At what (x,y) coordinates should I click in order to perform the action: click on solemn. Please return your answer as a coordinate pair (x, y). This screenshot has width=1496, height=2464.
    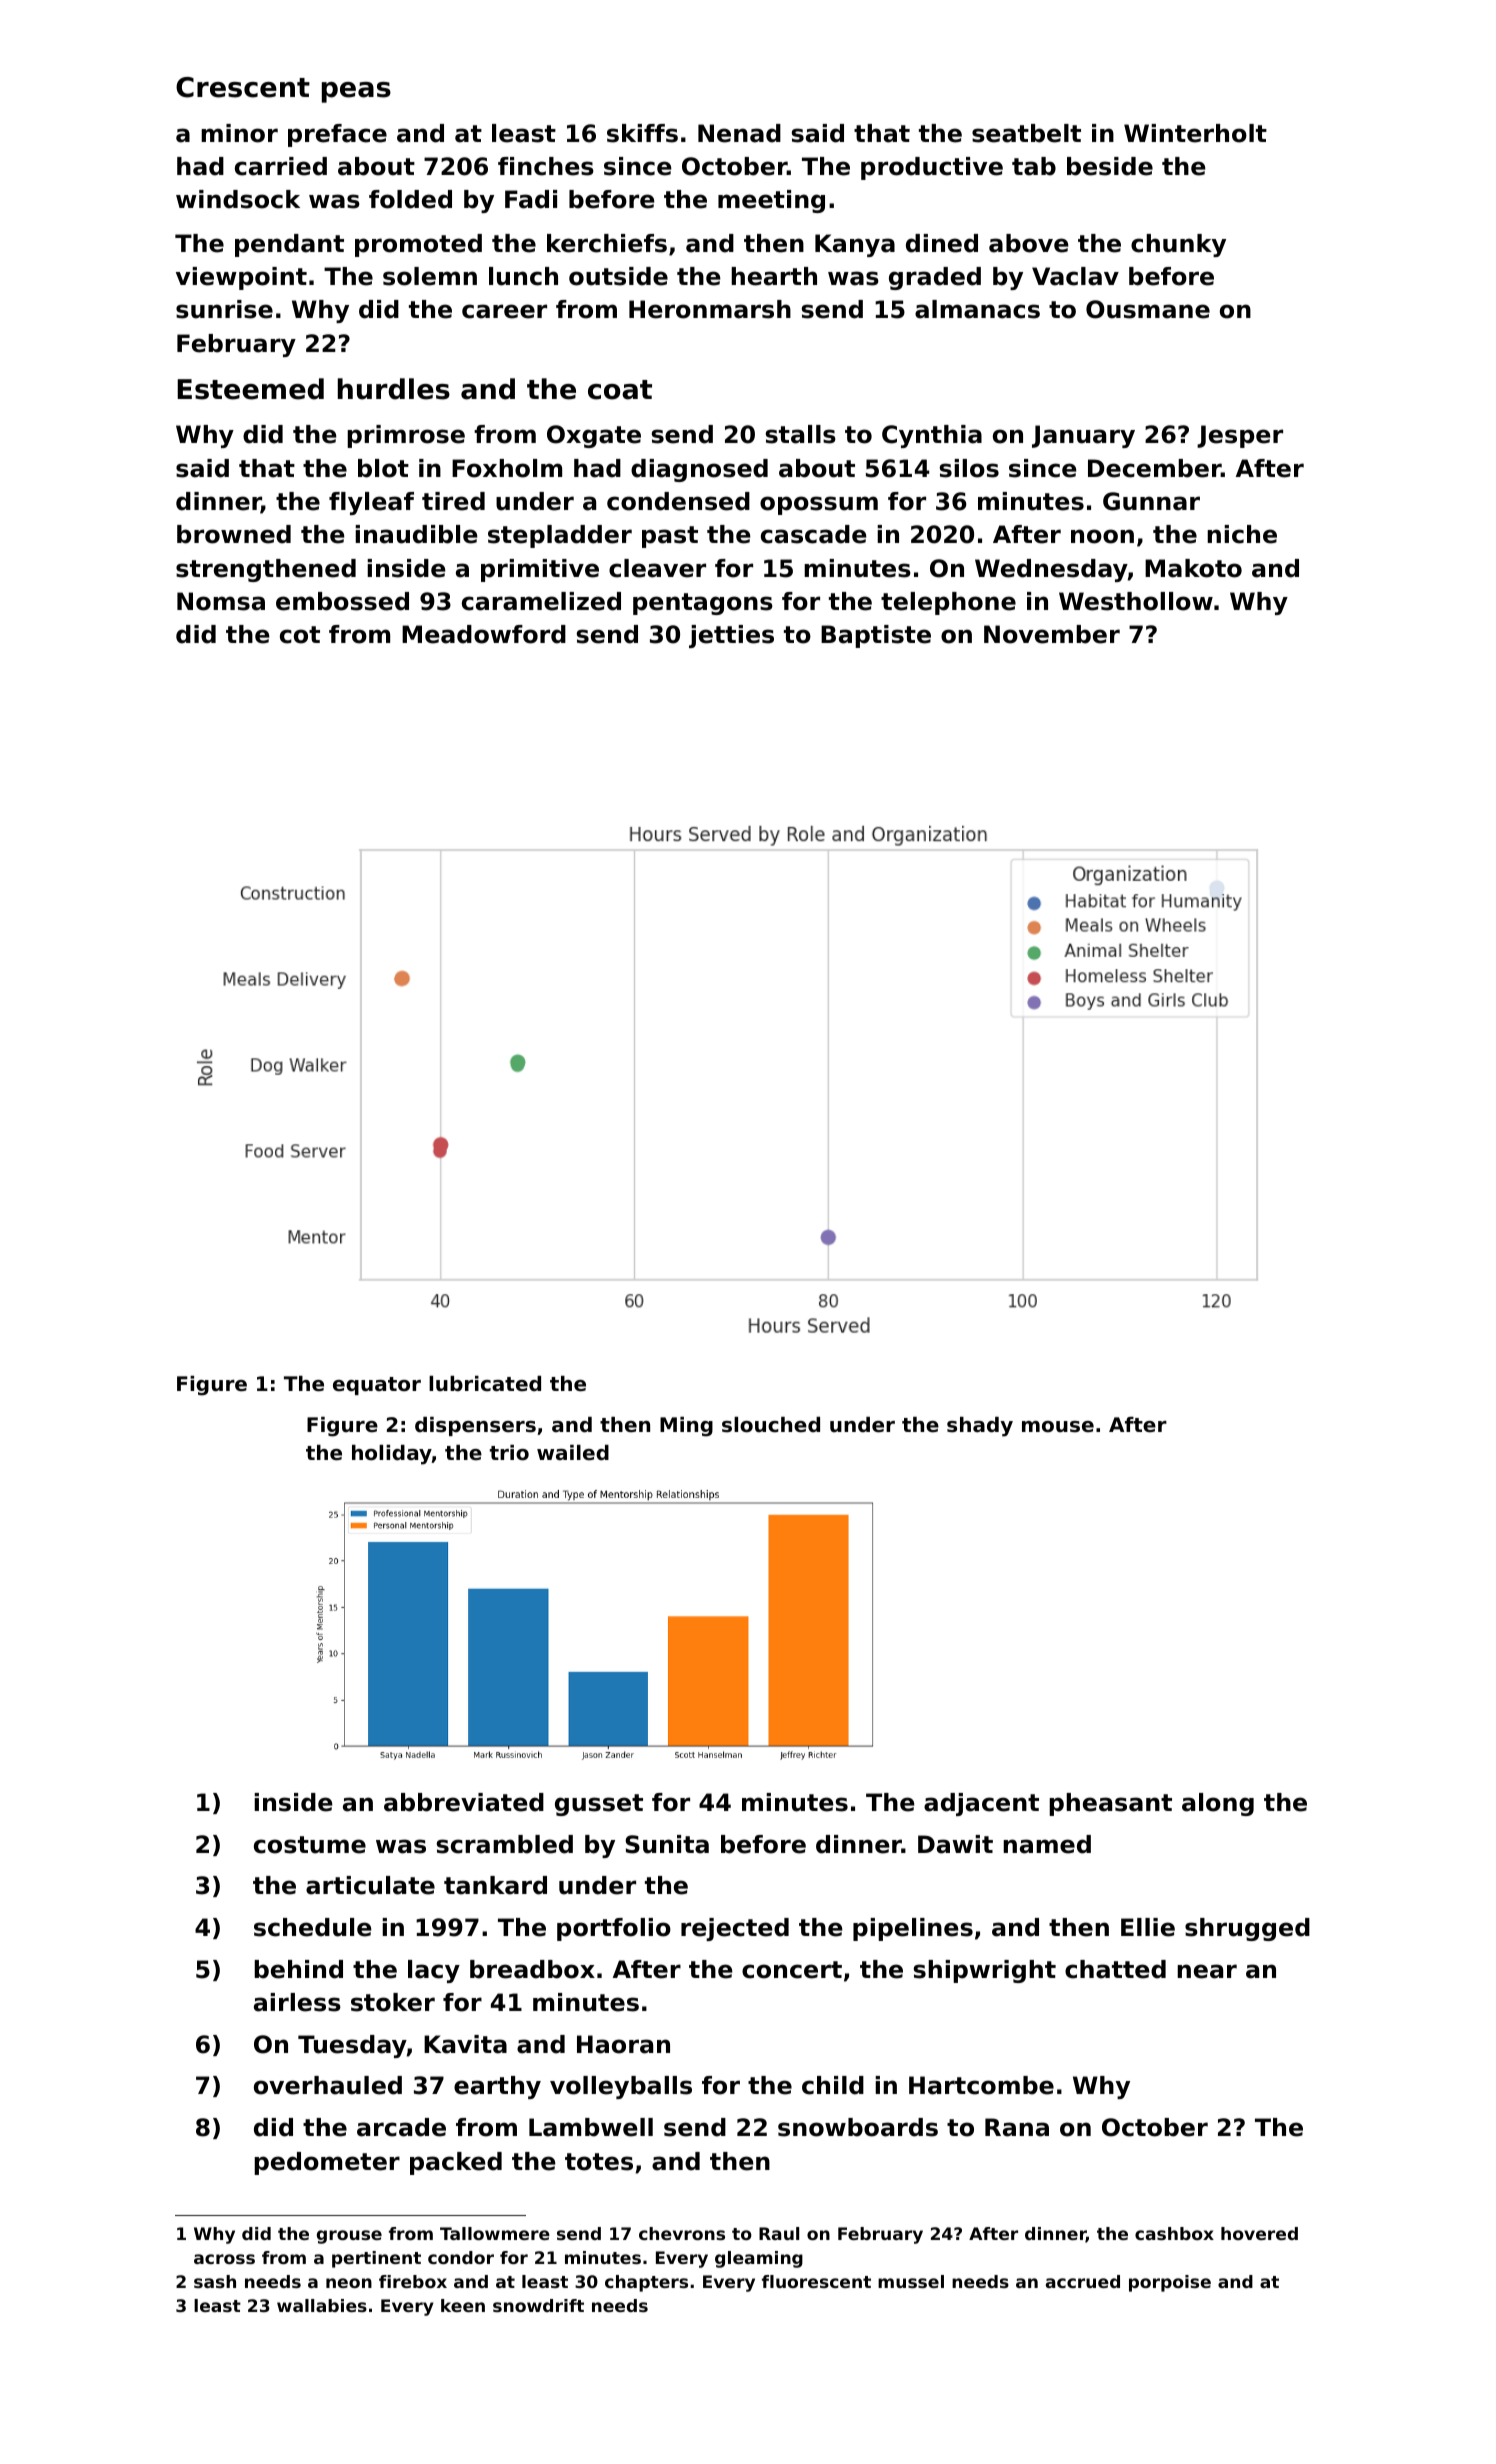
    Looking at the image, I should click on (430, 276).
